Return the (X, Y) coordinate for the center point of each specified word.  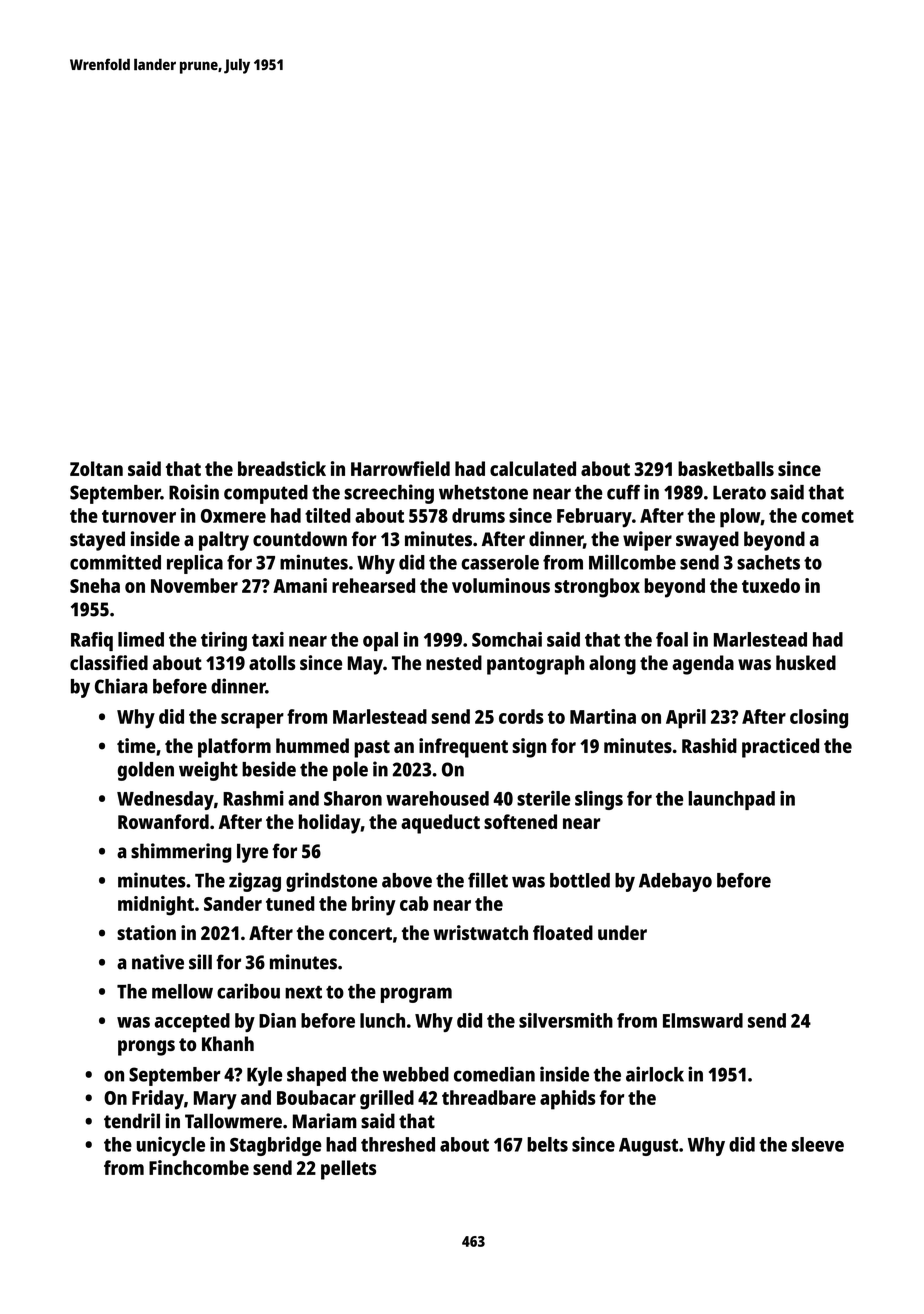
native (158, 962)
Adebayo (675, 882)
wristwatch (481, 932)
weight (208, 771)
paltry (224, 541)
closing (819, 719)
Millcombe (632, 562)
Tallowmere (233, 1121)
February (594, 517)
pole (350, 771)
